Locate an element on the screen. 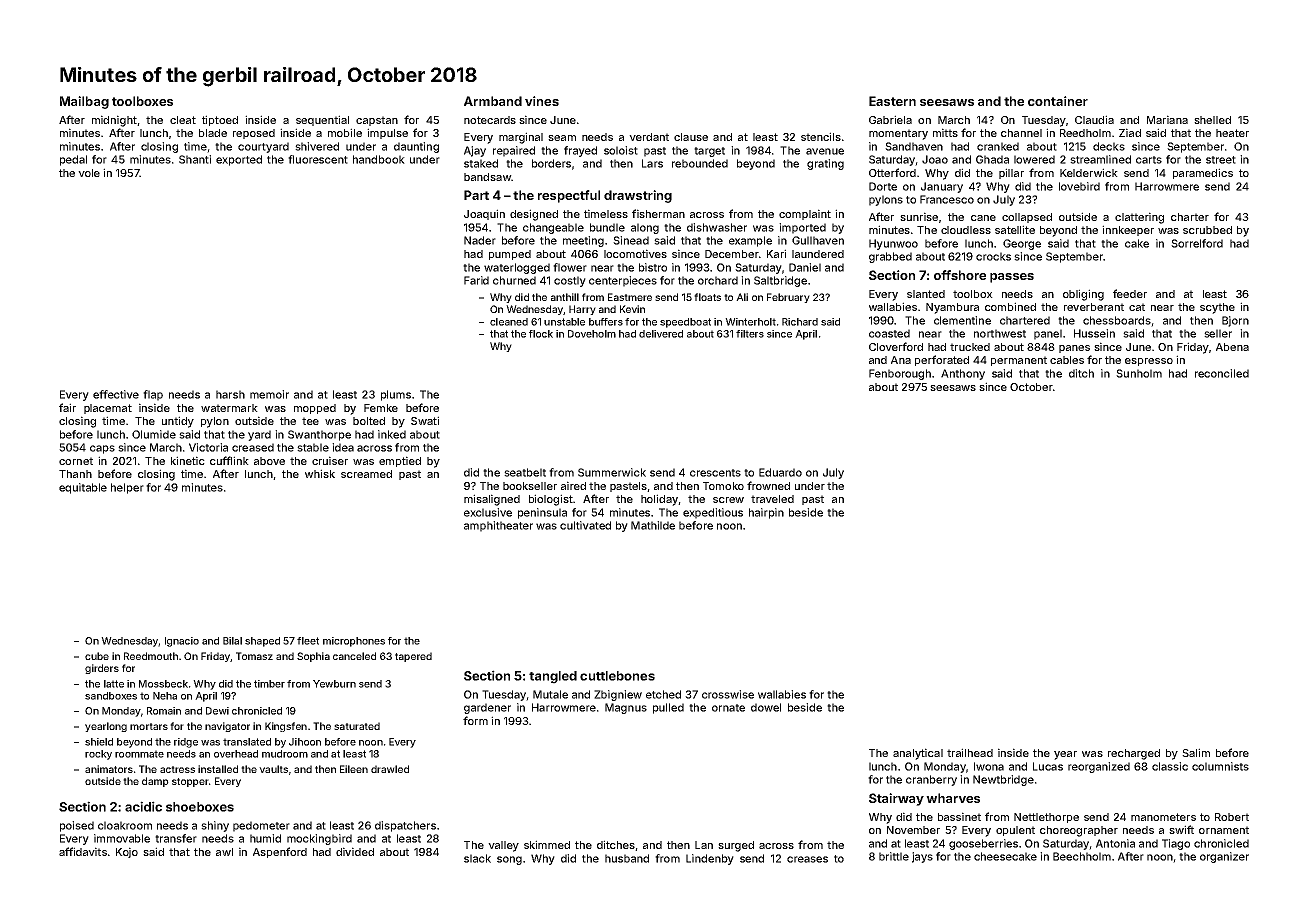 The width and height of the screenshot is (1308, 924). hairpin is located at coordinates (766, 513).
